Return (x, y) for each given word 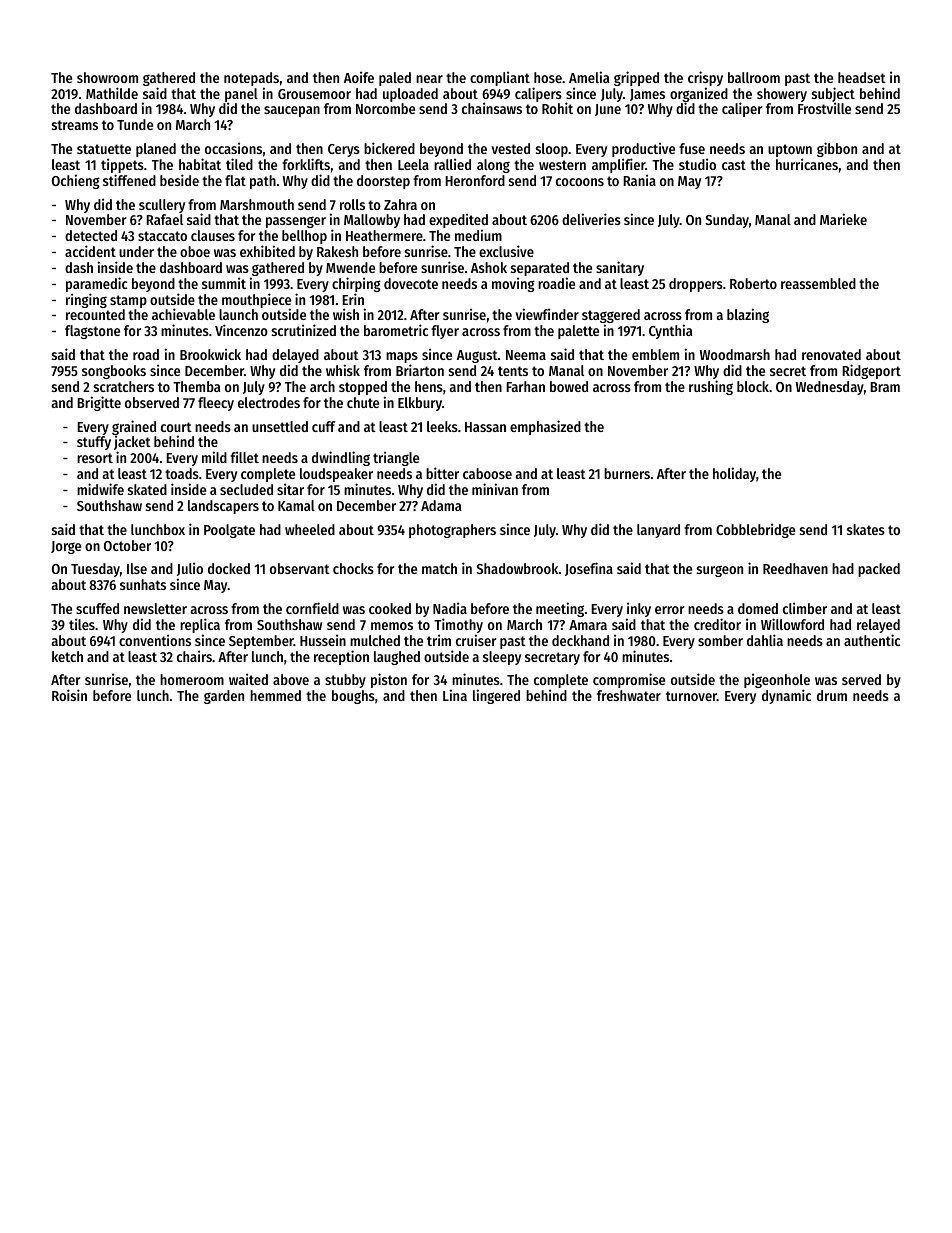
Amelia (589, 77)
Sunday (727, 221)
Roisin (69, 695)
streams (75, 125)
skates (866, 529)
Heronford (475, 180)
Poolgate (229, 531)
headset (862, 77)
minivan (495, 489)
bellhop (304, 237)
